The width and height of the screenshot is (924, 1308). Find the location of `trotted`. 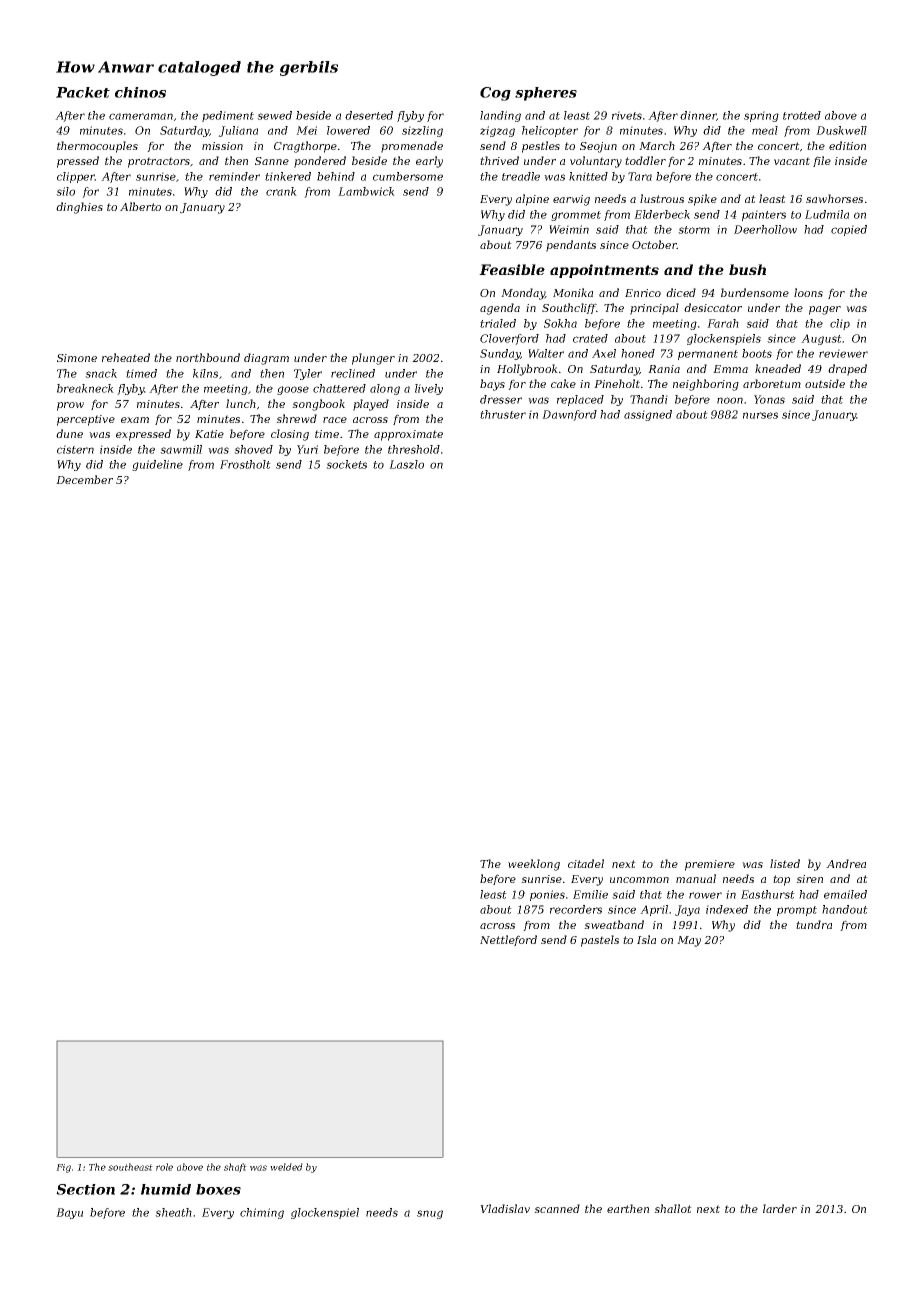

trotted is located at coordinates (802, 115).
